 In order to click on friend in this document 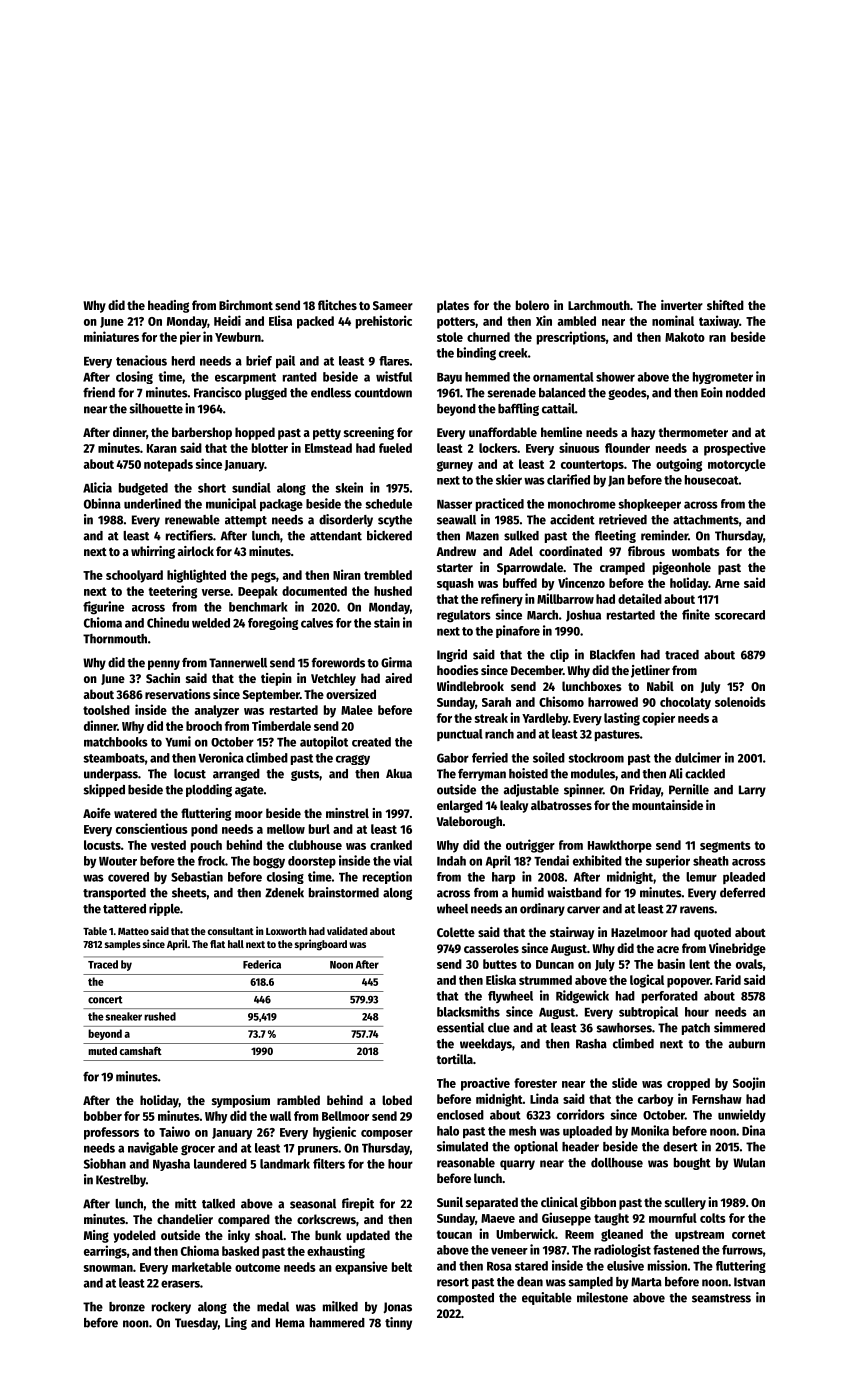, I will do `click(99, 392)`.
